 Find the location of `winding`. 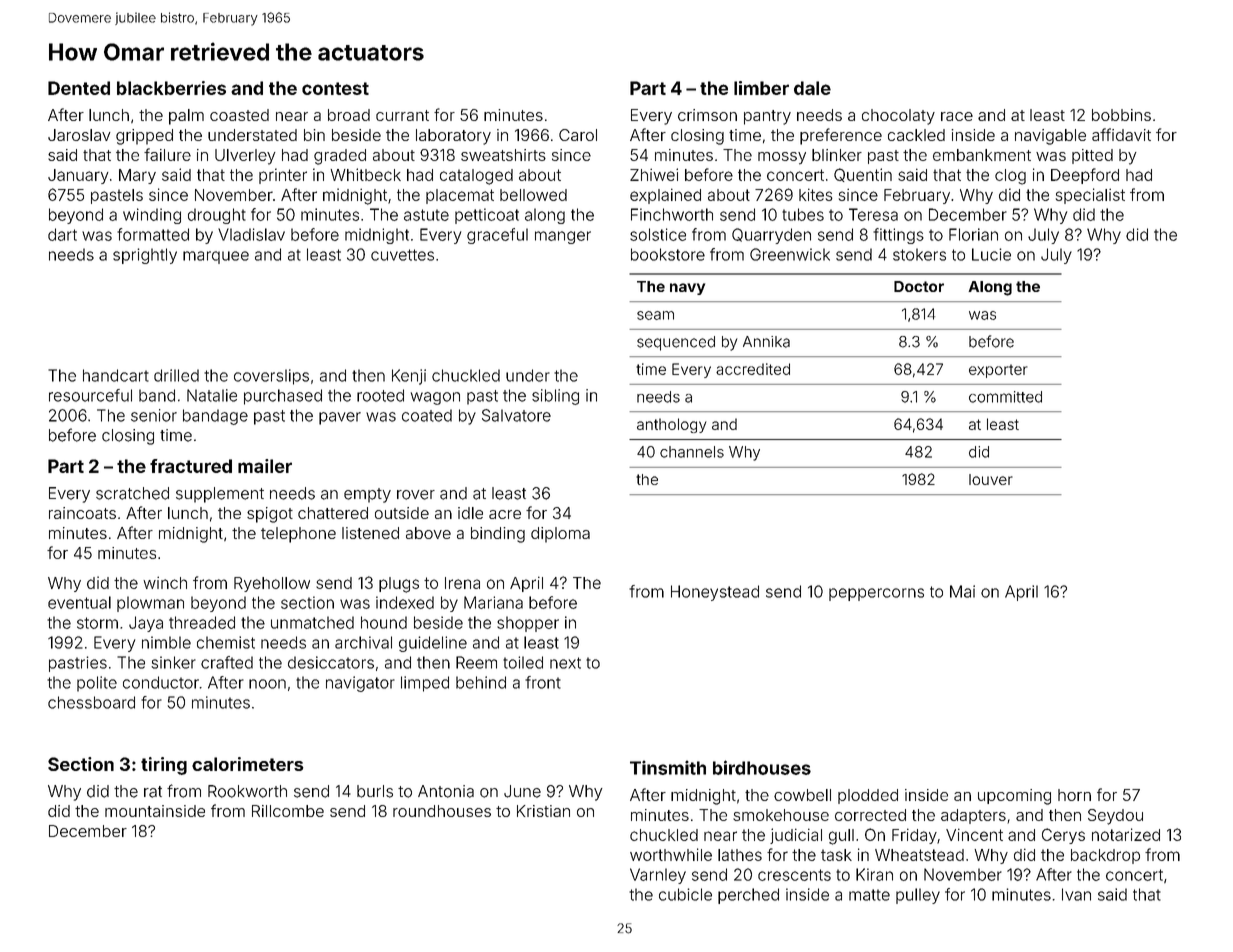

winding is located at coordinates (152, 216).
